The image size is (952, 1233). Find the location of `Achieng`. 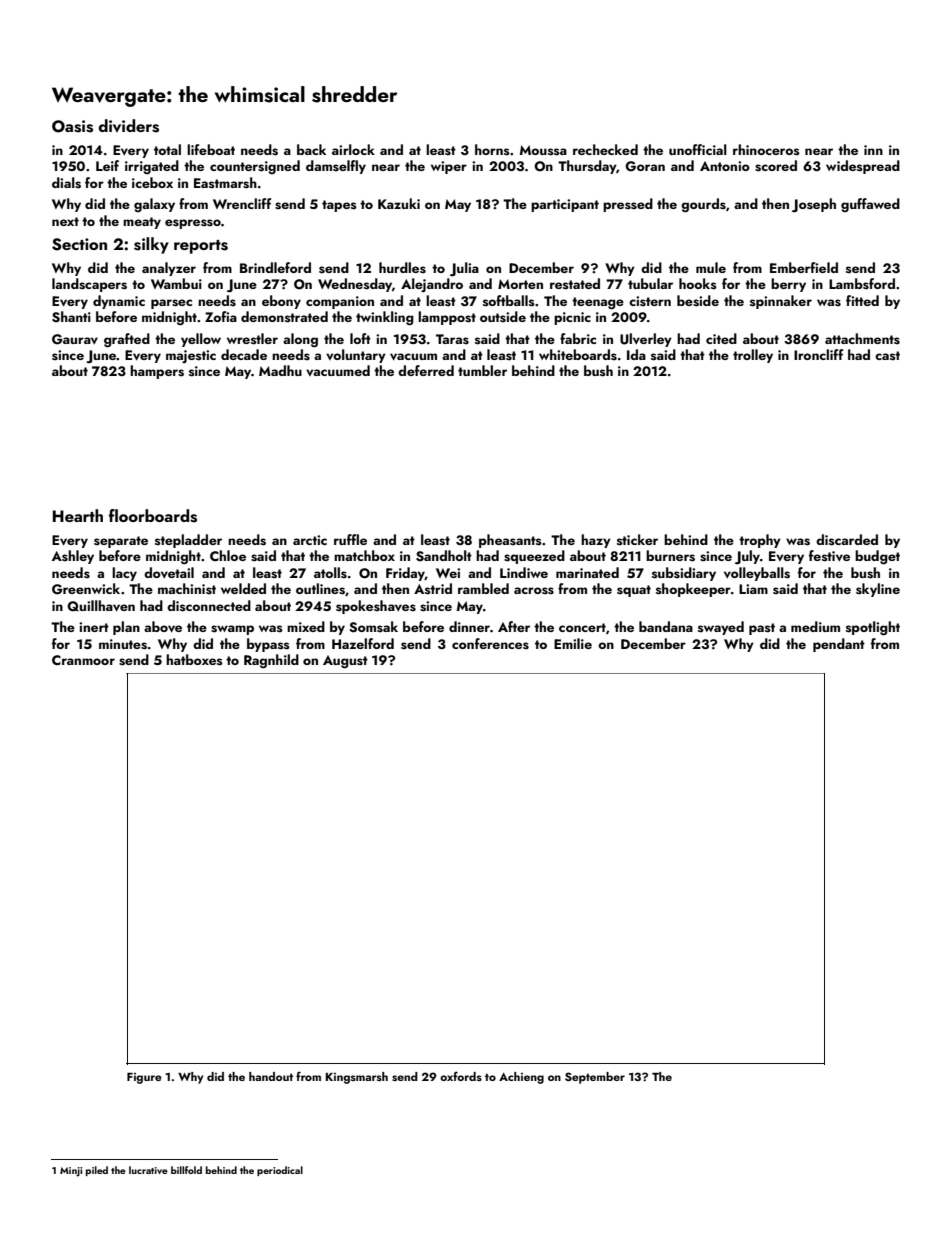

Achieng is located at coordinates (521, 1078).
